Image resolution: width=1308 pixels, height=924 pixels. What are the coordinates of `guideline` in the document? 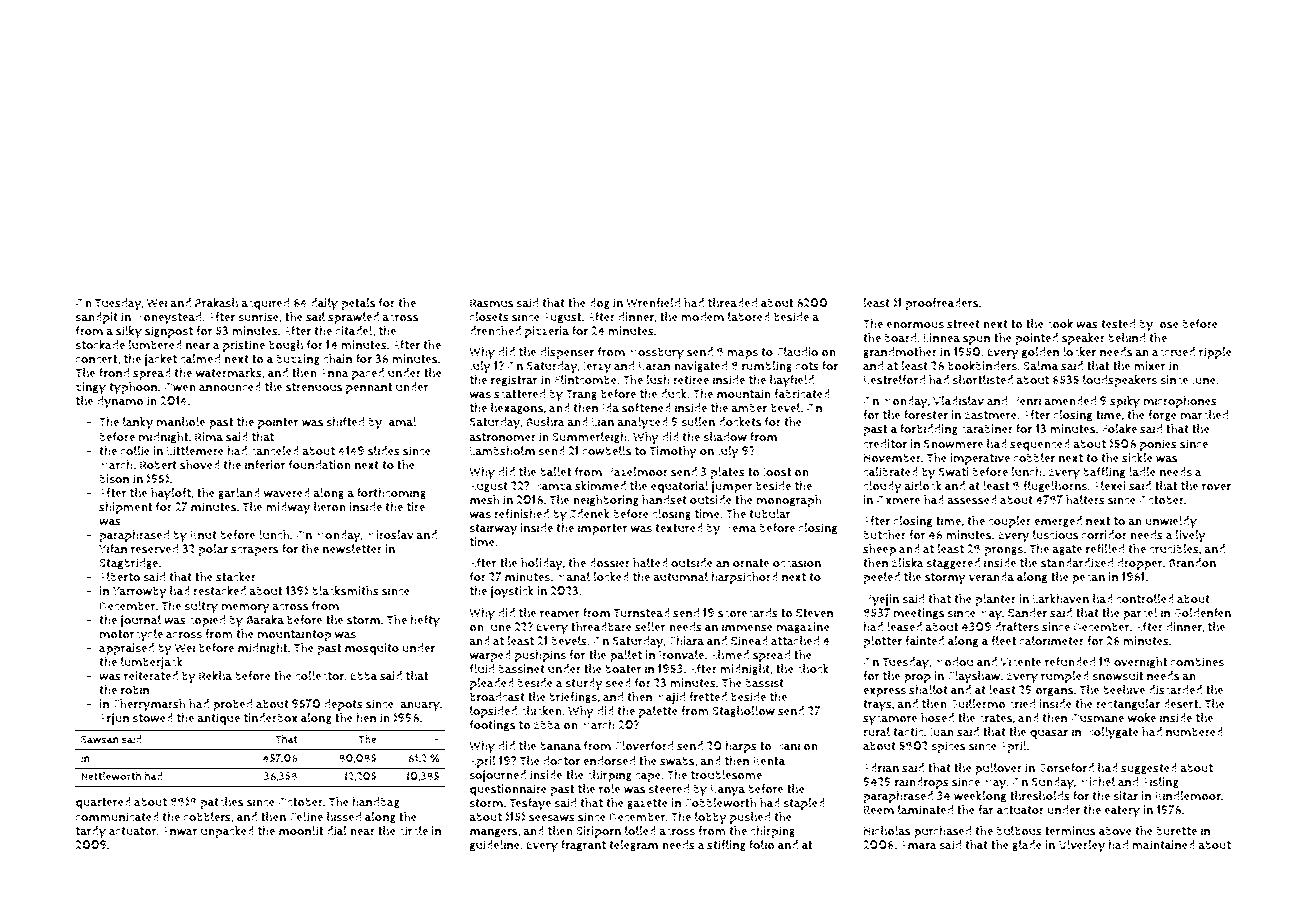 It's located at (495, 846).
